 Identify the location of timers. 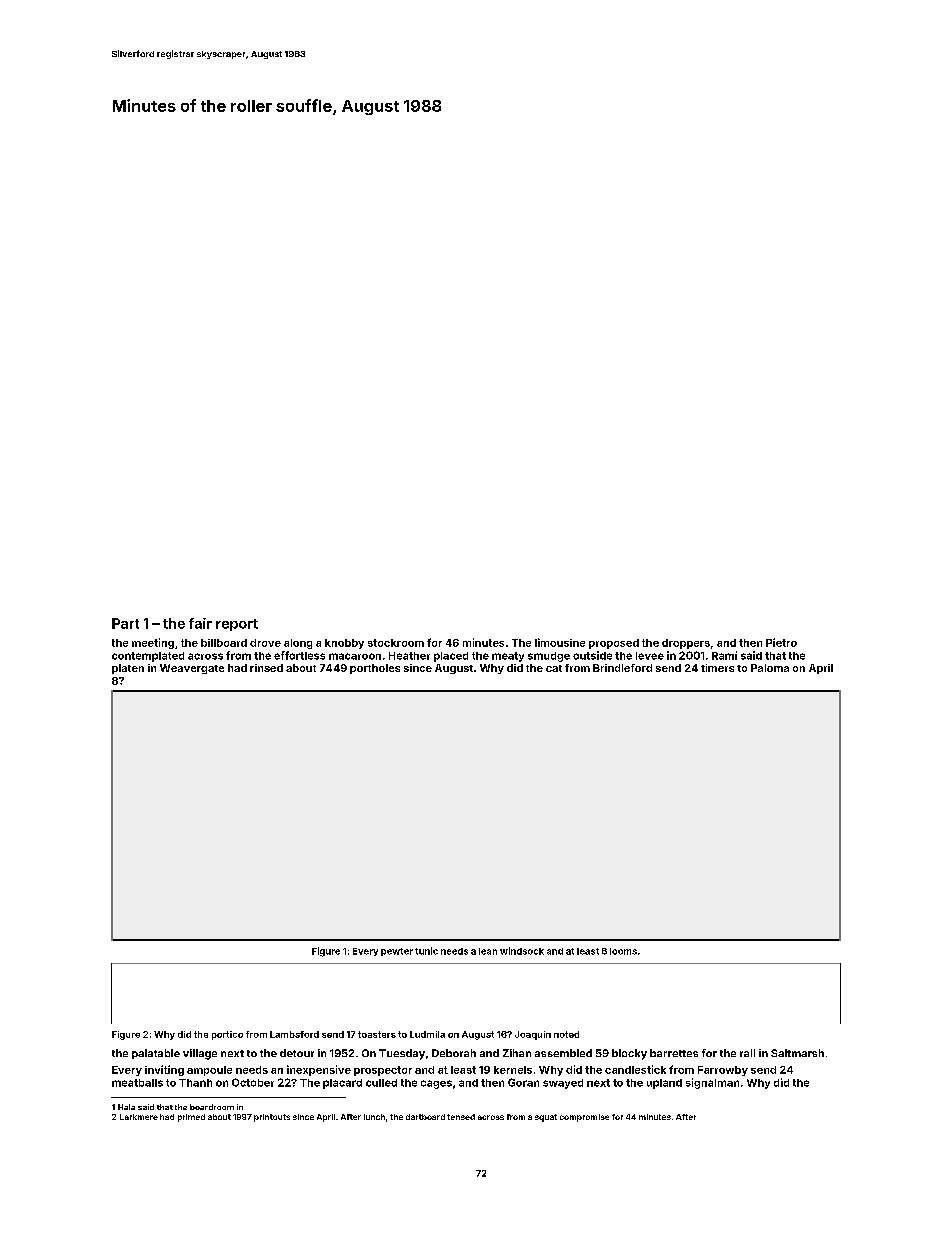
(717, 668).
